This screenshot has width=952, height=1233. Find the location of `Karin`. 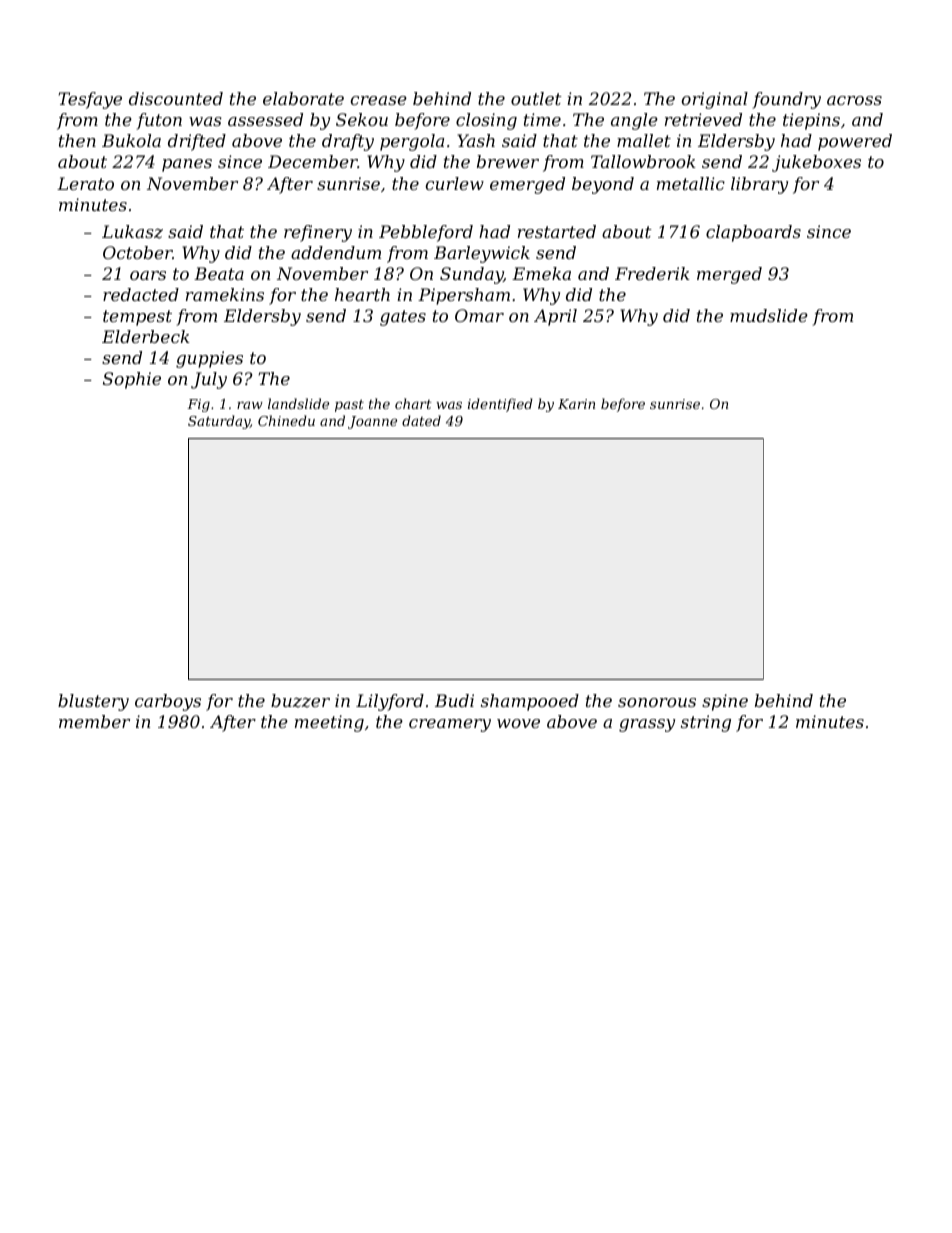

Karin is located at coordinates (576, 404).
